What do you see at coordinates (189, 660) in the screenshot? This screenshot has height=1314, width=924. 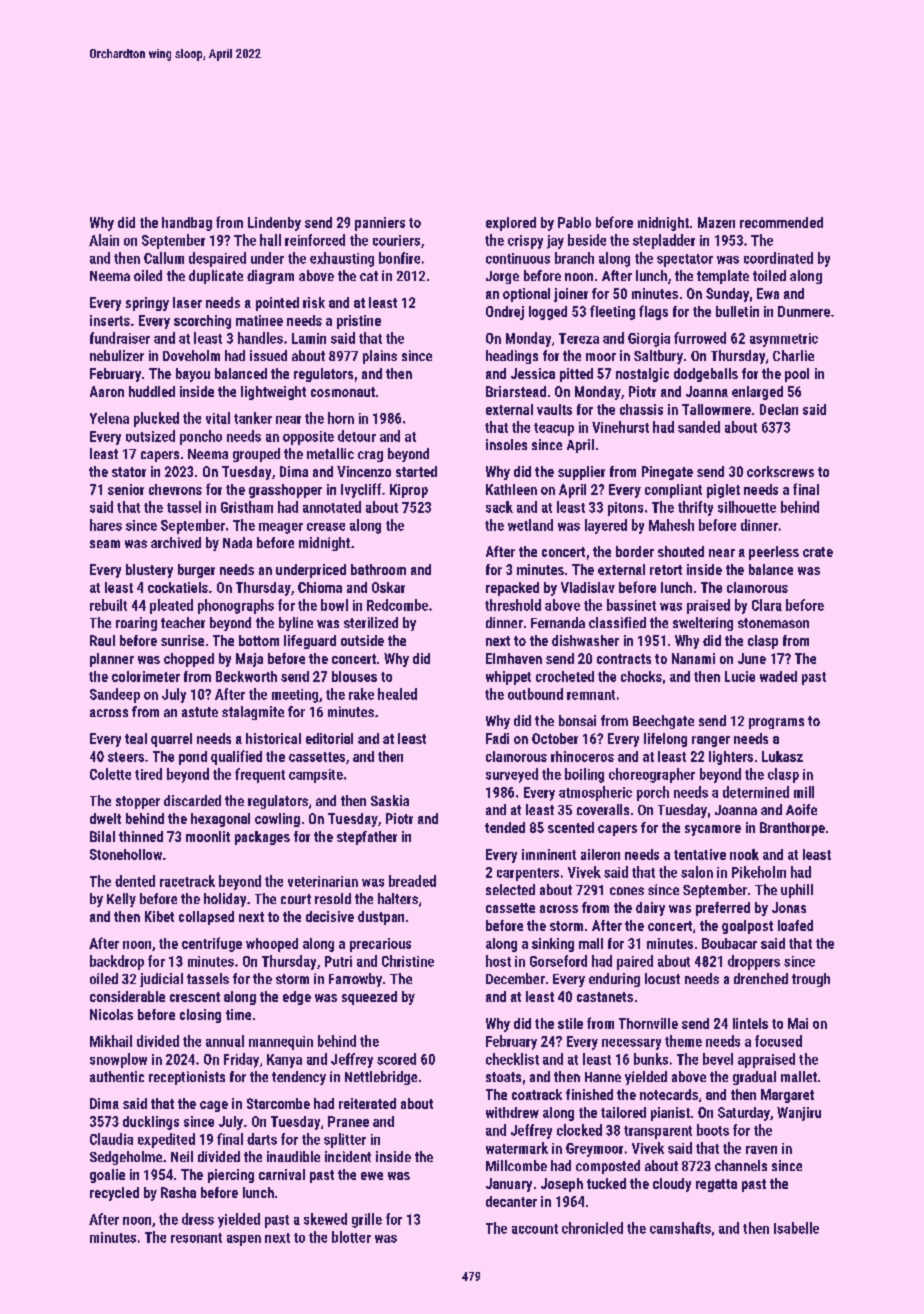 I see `chopped` at bounding box center [189, 660].
